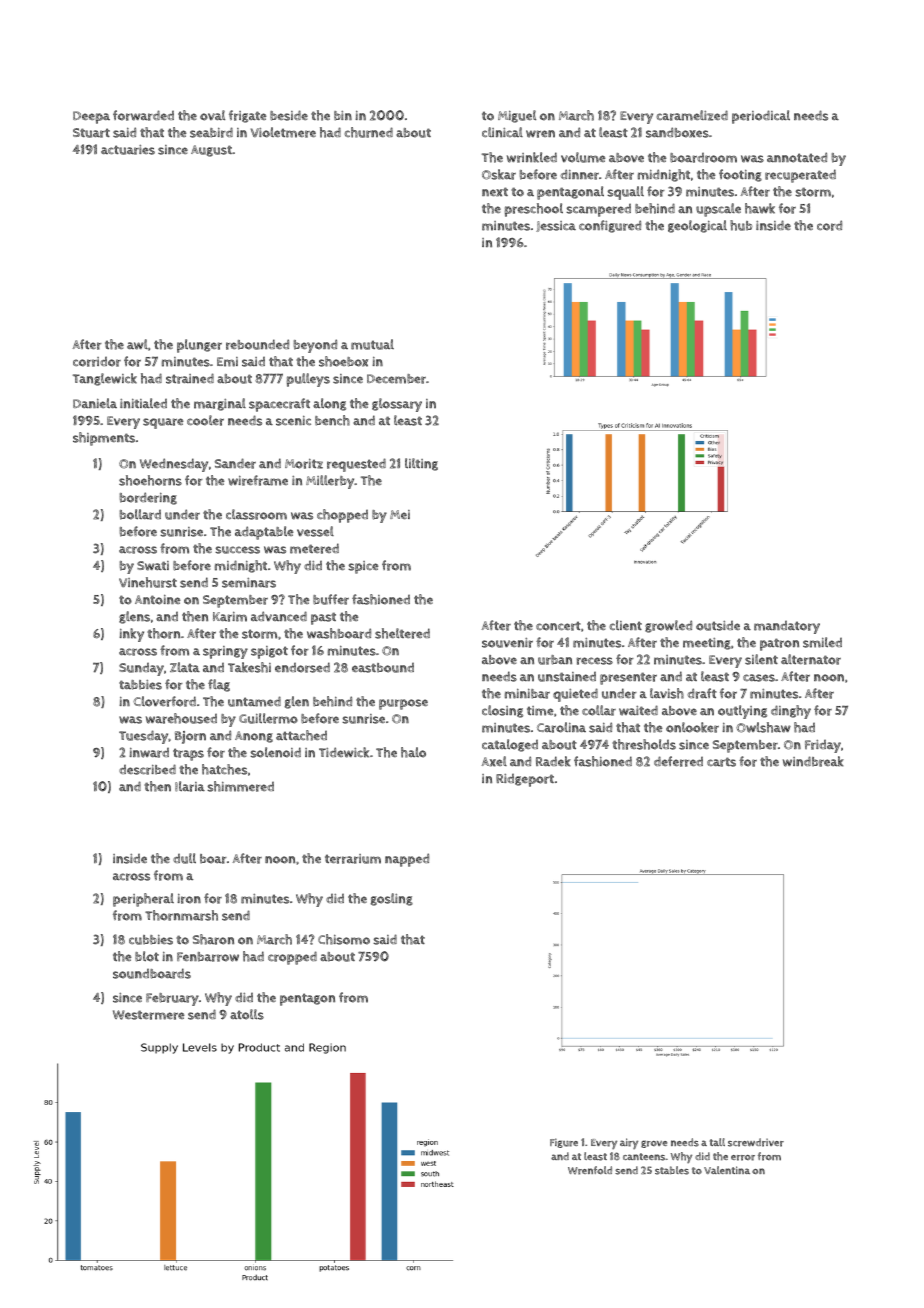 This image has height=1308, width=924. I want to click on forwarded, so click(143, 115).
